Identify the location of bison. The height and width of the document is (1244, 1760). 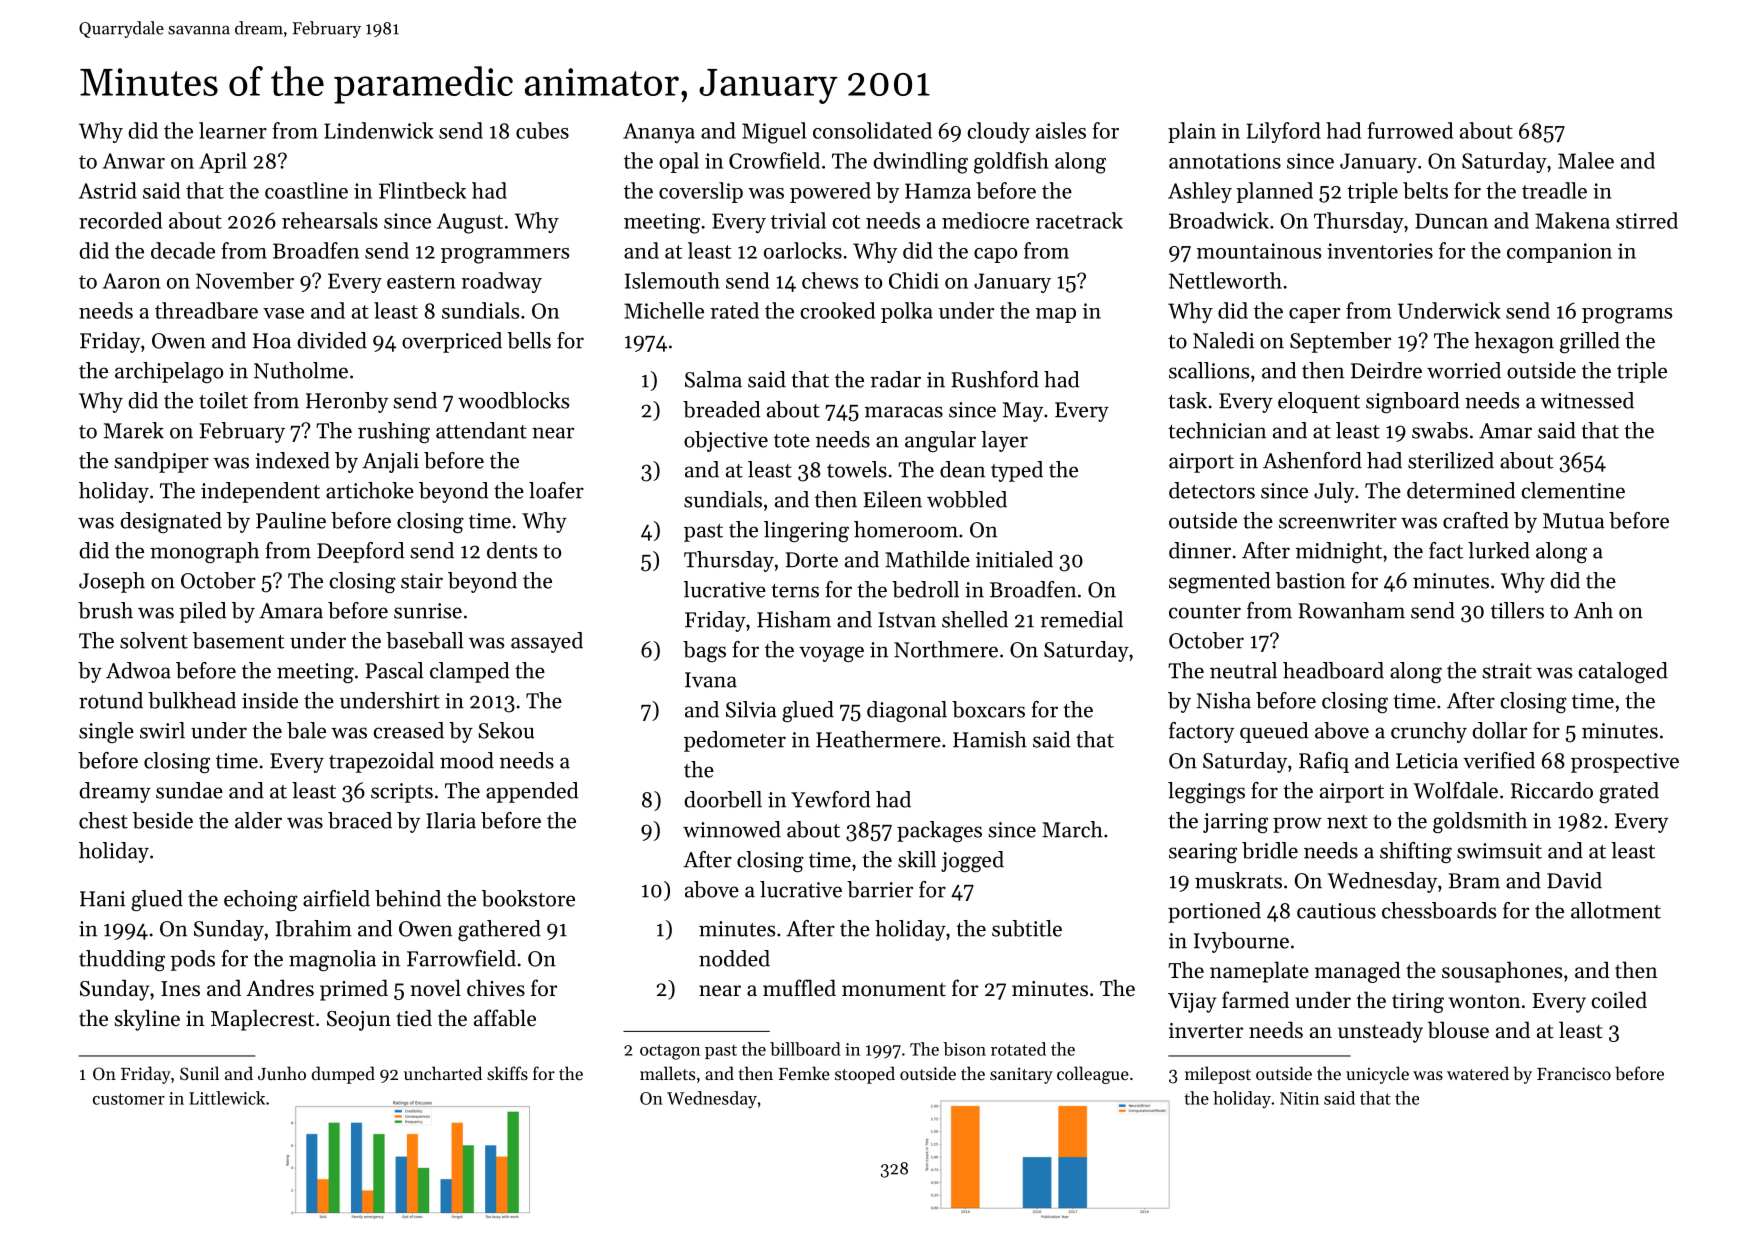
(964, 1049).
